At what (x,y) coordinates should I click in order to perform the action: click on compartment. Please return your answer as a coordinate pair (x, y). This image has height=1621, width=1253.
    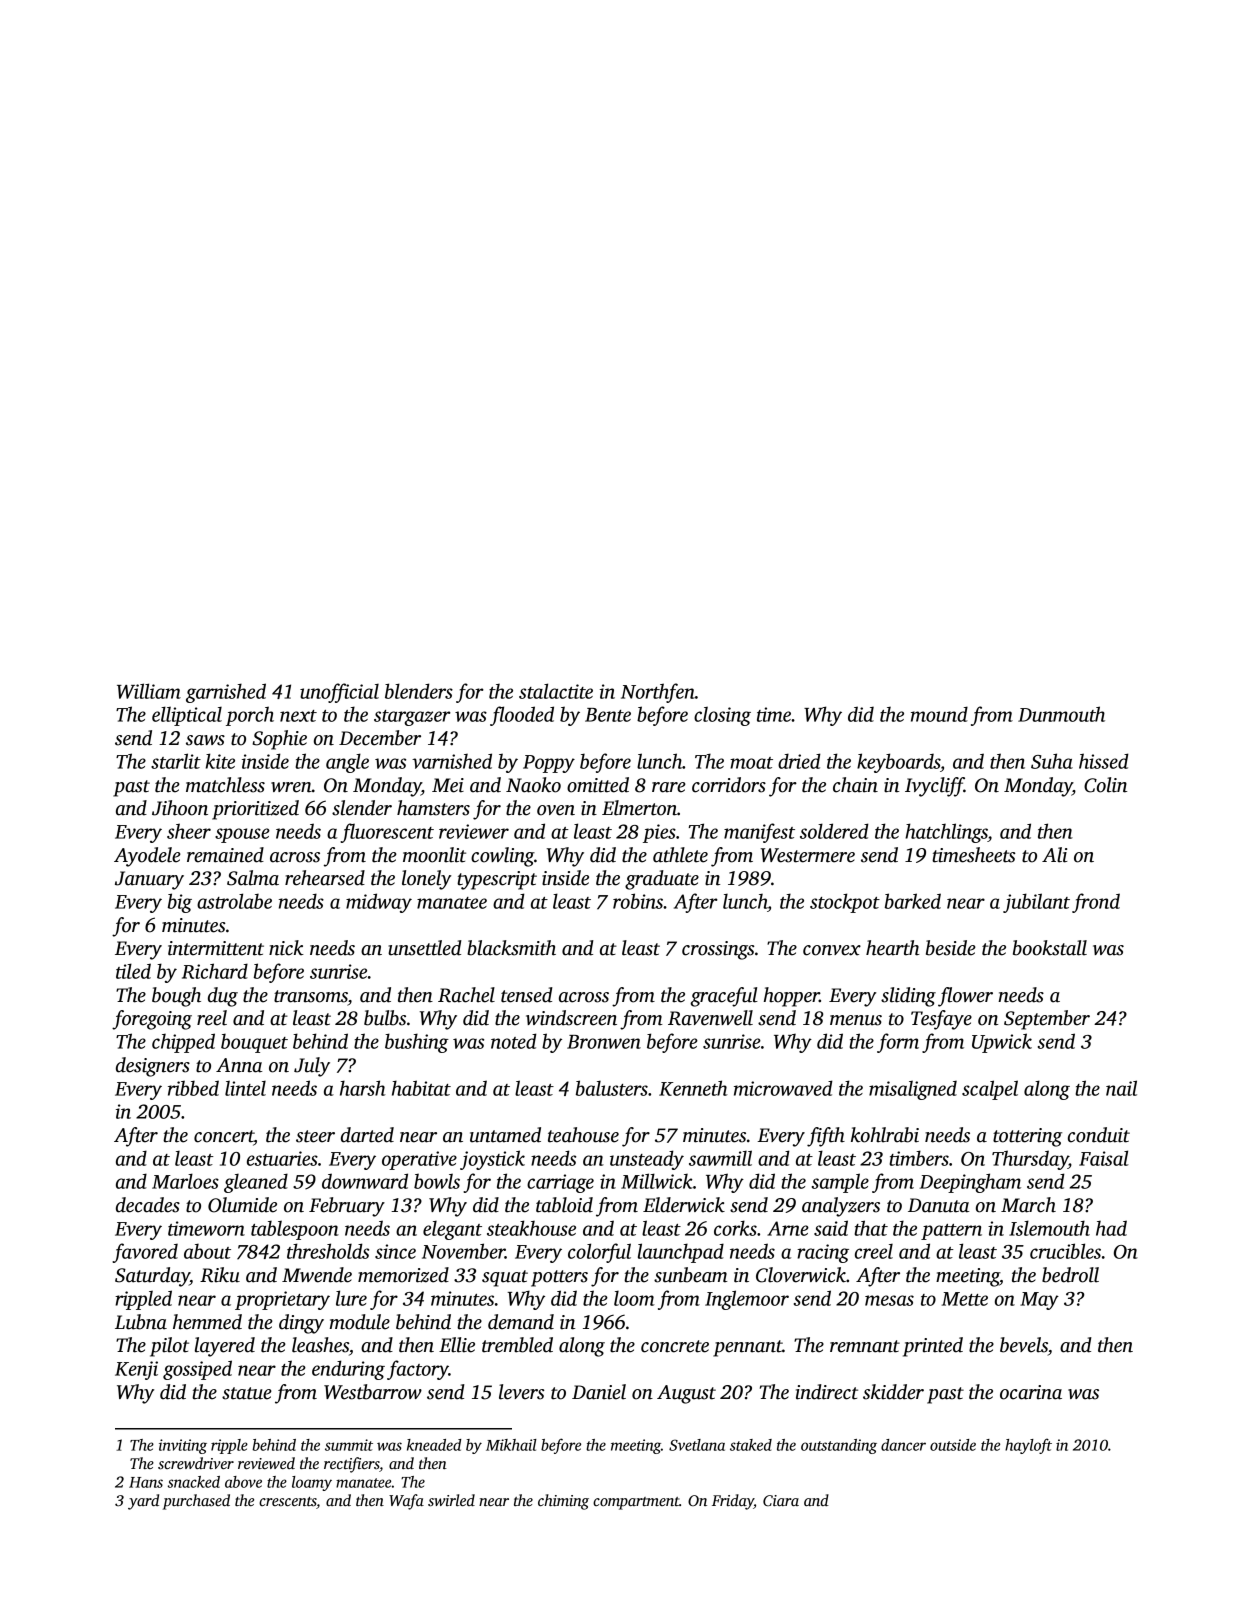
    Looking at the image, I should click on (636, 1503).
